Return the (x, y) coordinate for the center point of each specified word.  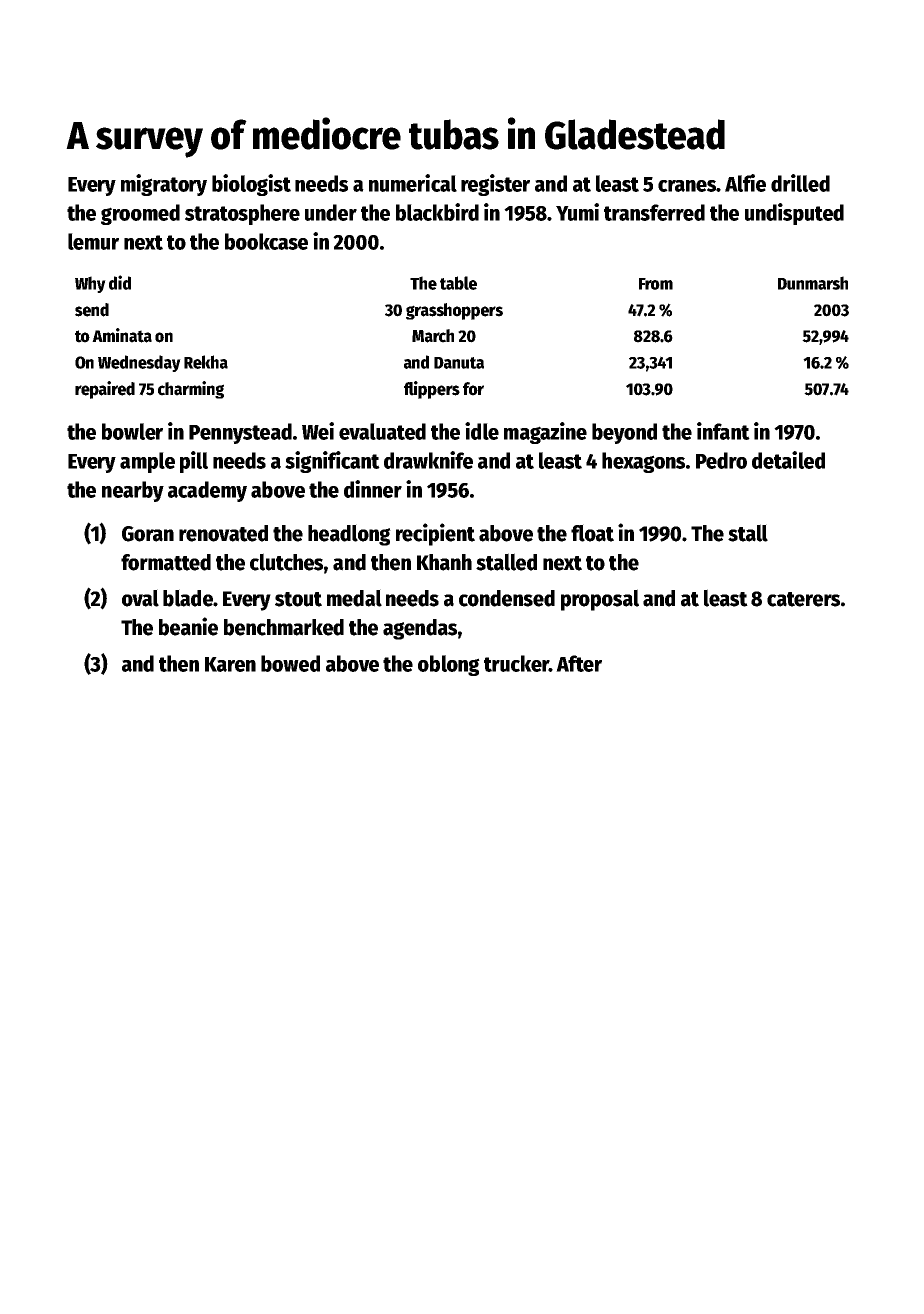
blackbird (437, 212)
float (592, 533)
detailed (788, 460)
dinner (373, 489)
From (656, 284)
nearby (133, 491)
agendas (420, 629)
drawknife (428, 460)
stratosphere (242, 214)
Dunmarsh (813, 283)
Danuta (459, 363)
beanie (188, 626)
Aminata (122, 335)
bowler (132, 431)
